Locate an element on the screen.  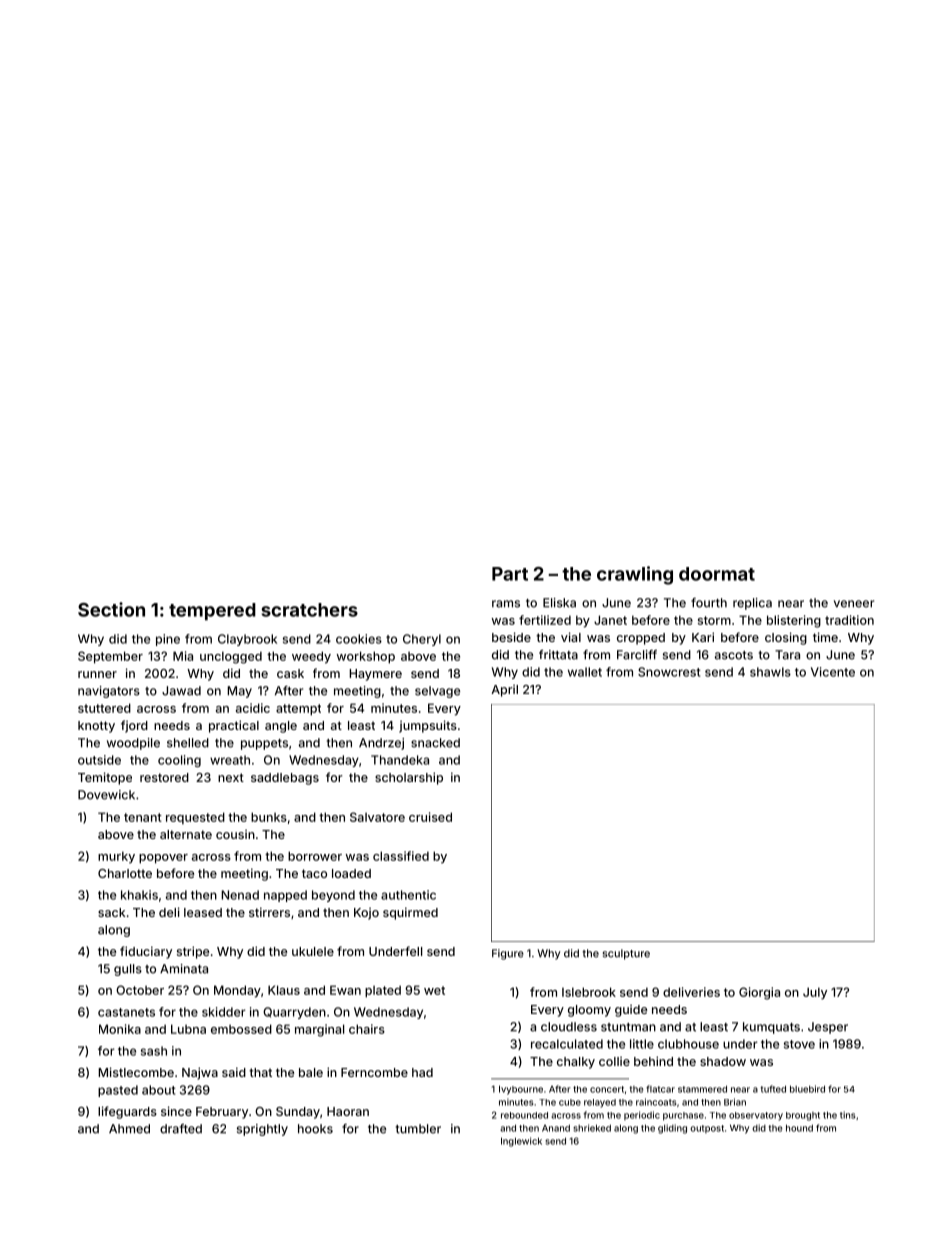
doormat is located at coordinates (717, 574).
